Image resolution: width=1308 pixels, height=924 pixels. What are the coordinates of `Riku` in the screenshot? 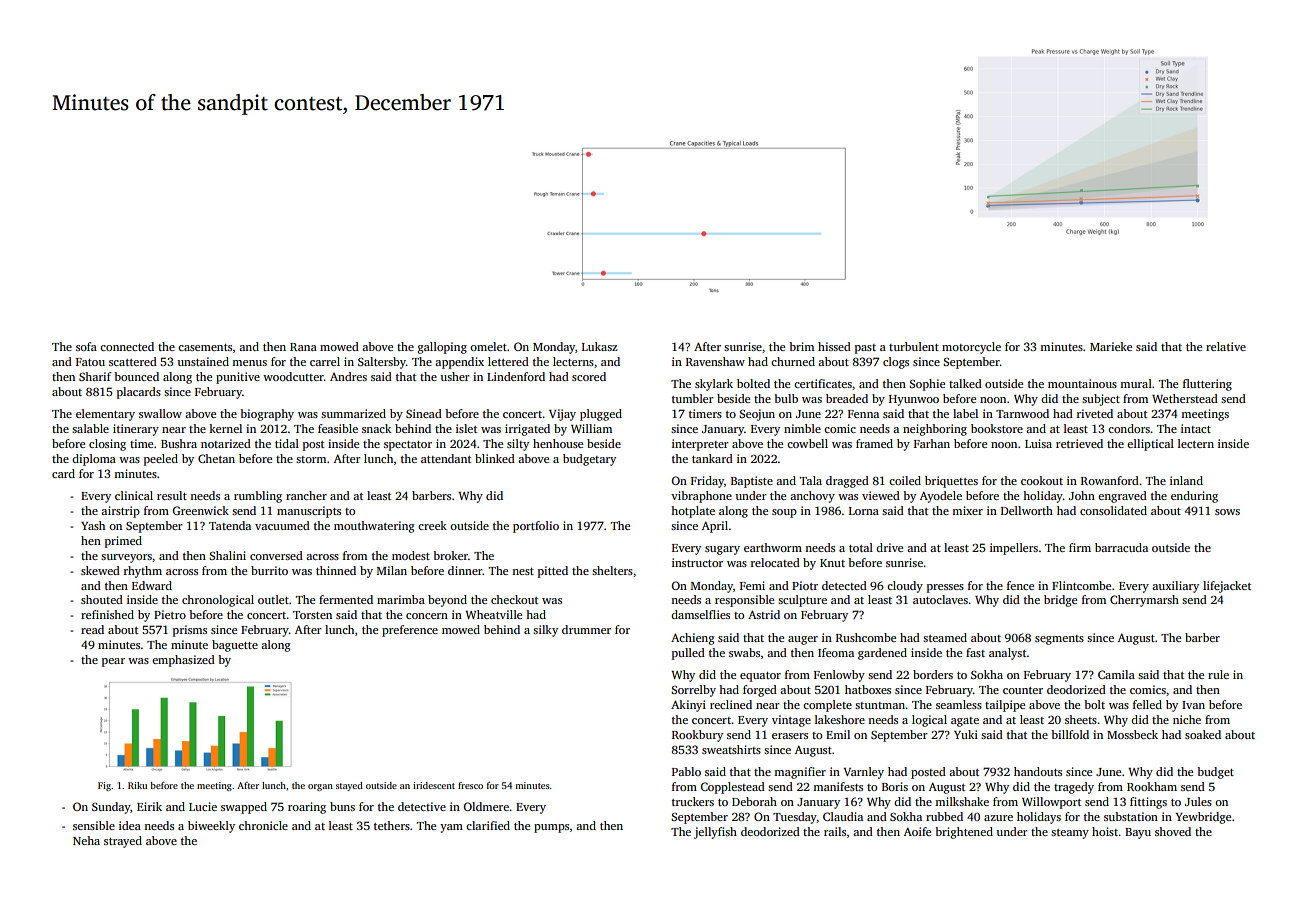 It's located at (137, 785).
